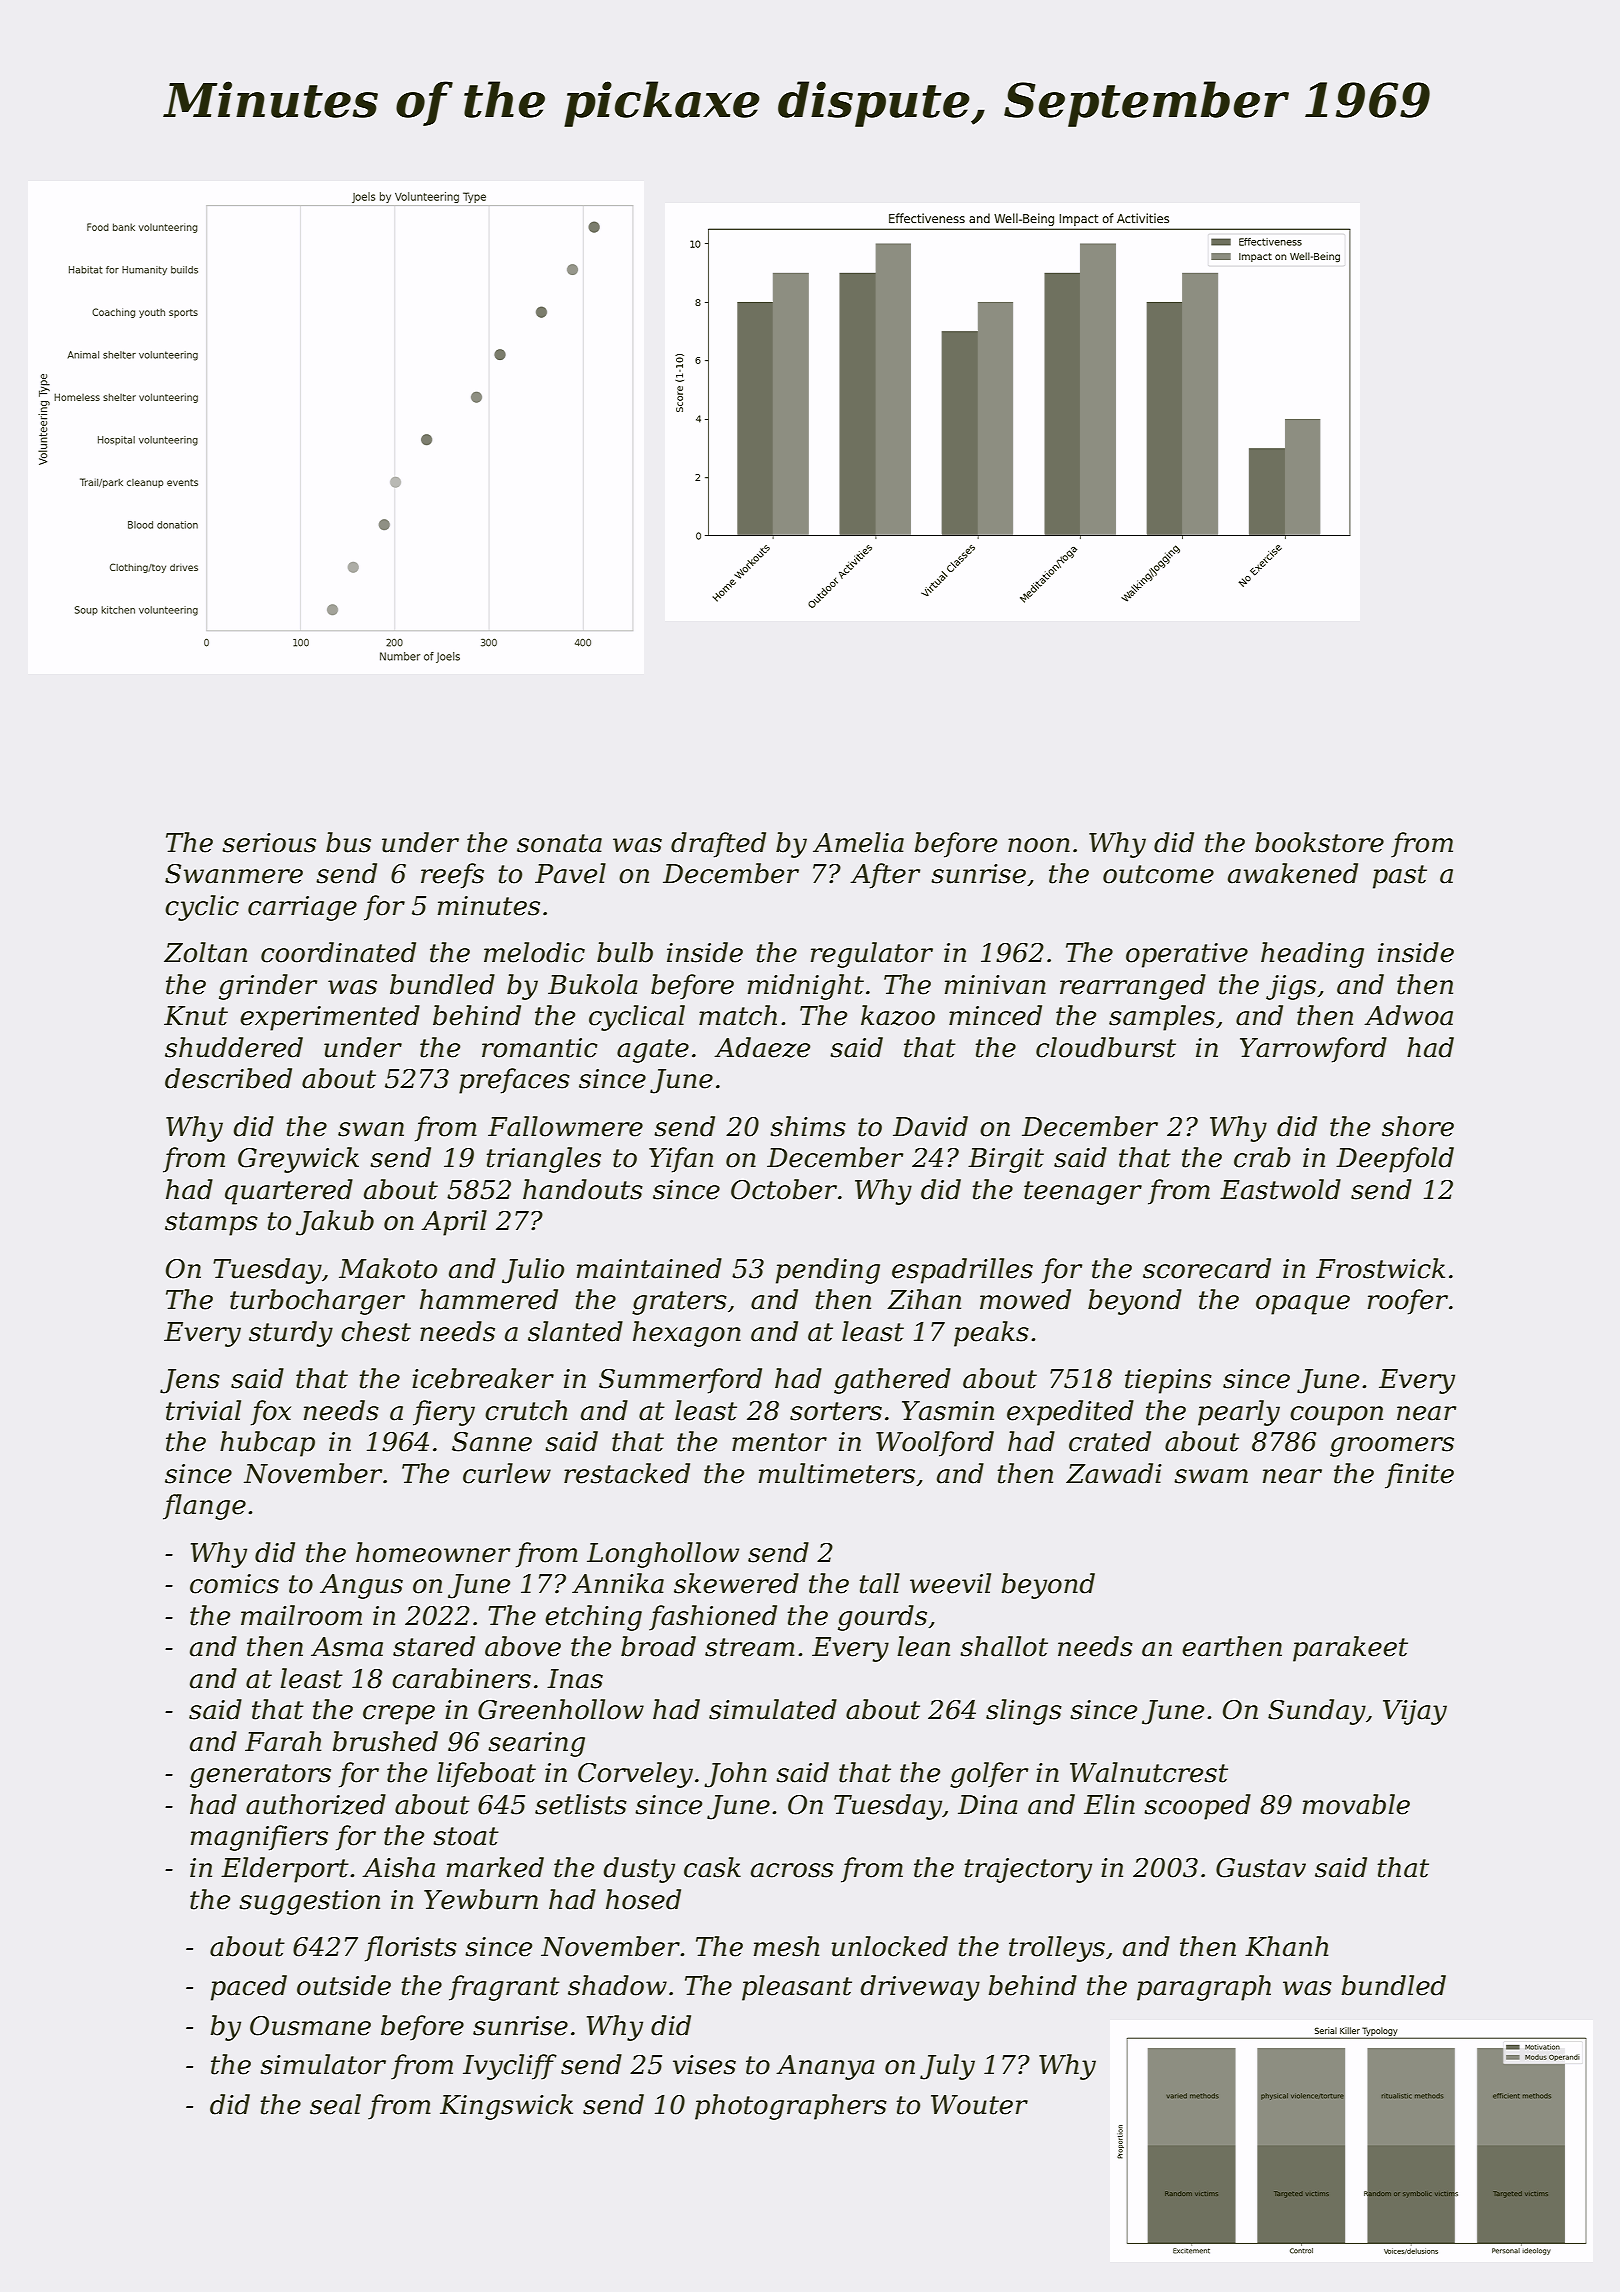  Describe the element at coordinates (1286, 1946) in the document. I see `Khanh` at that location.
